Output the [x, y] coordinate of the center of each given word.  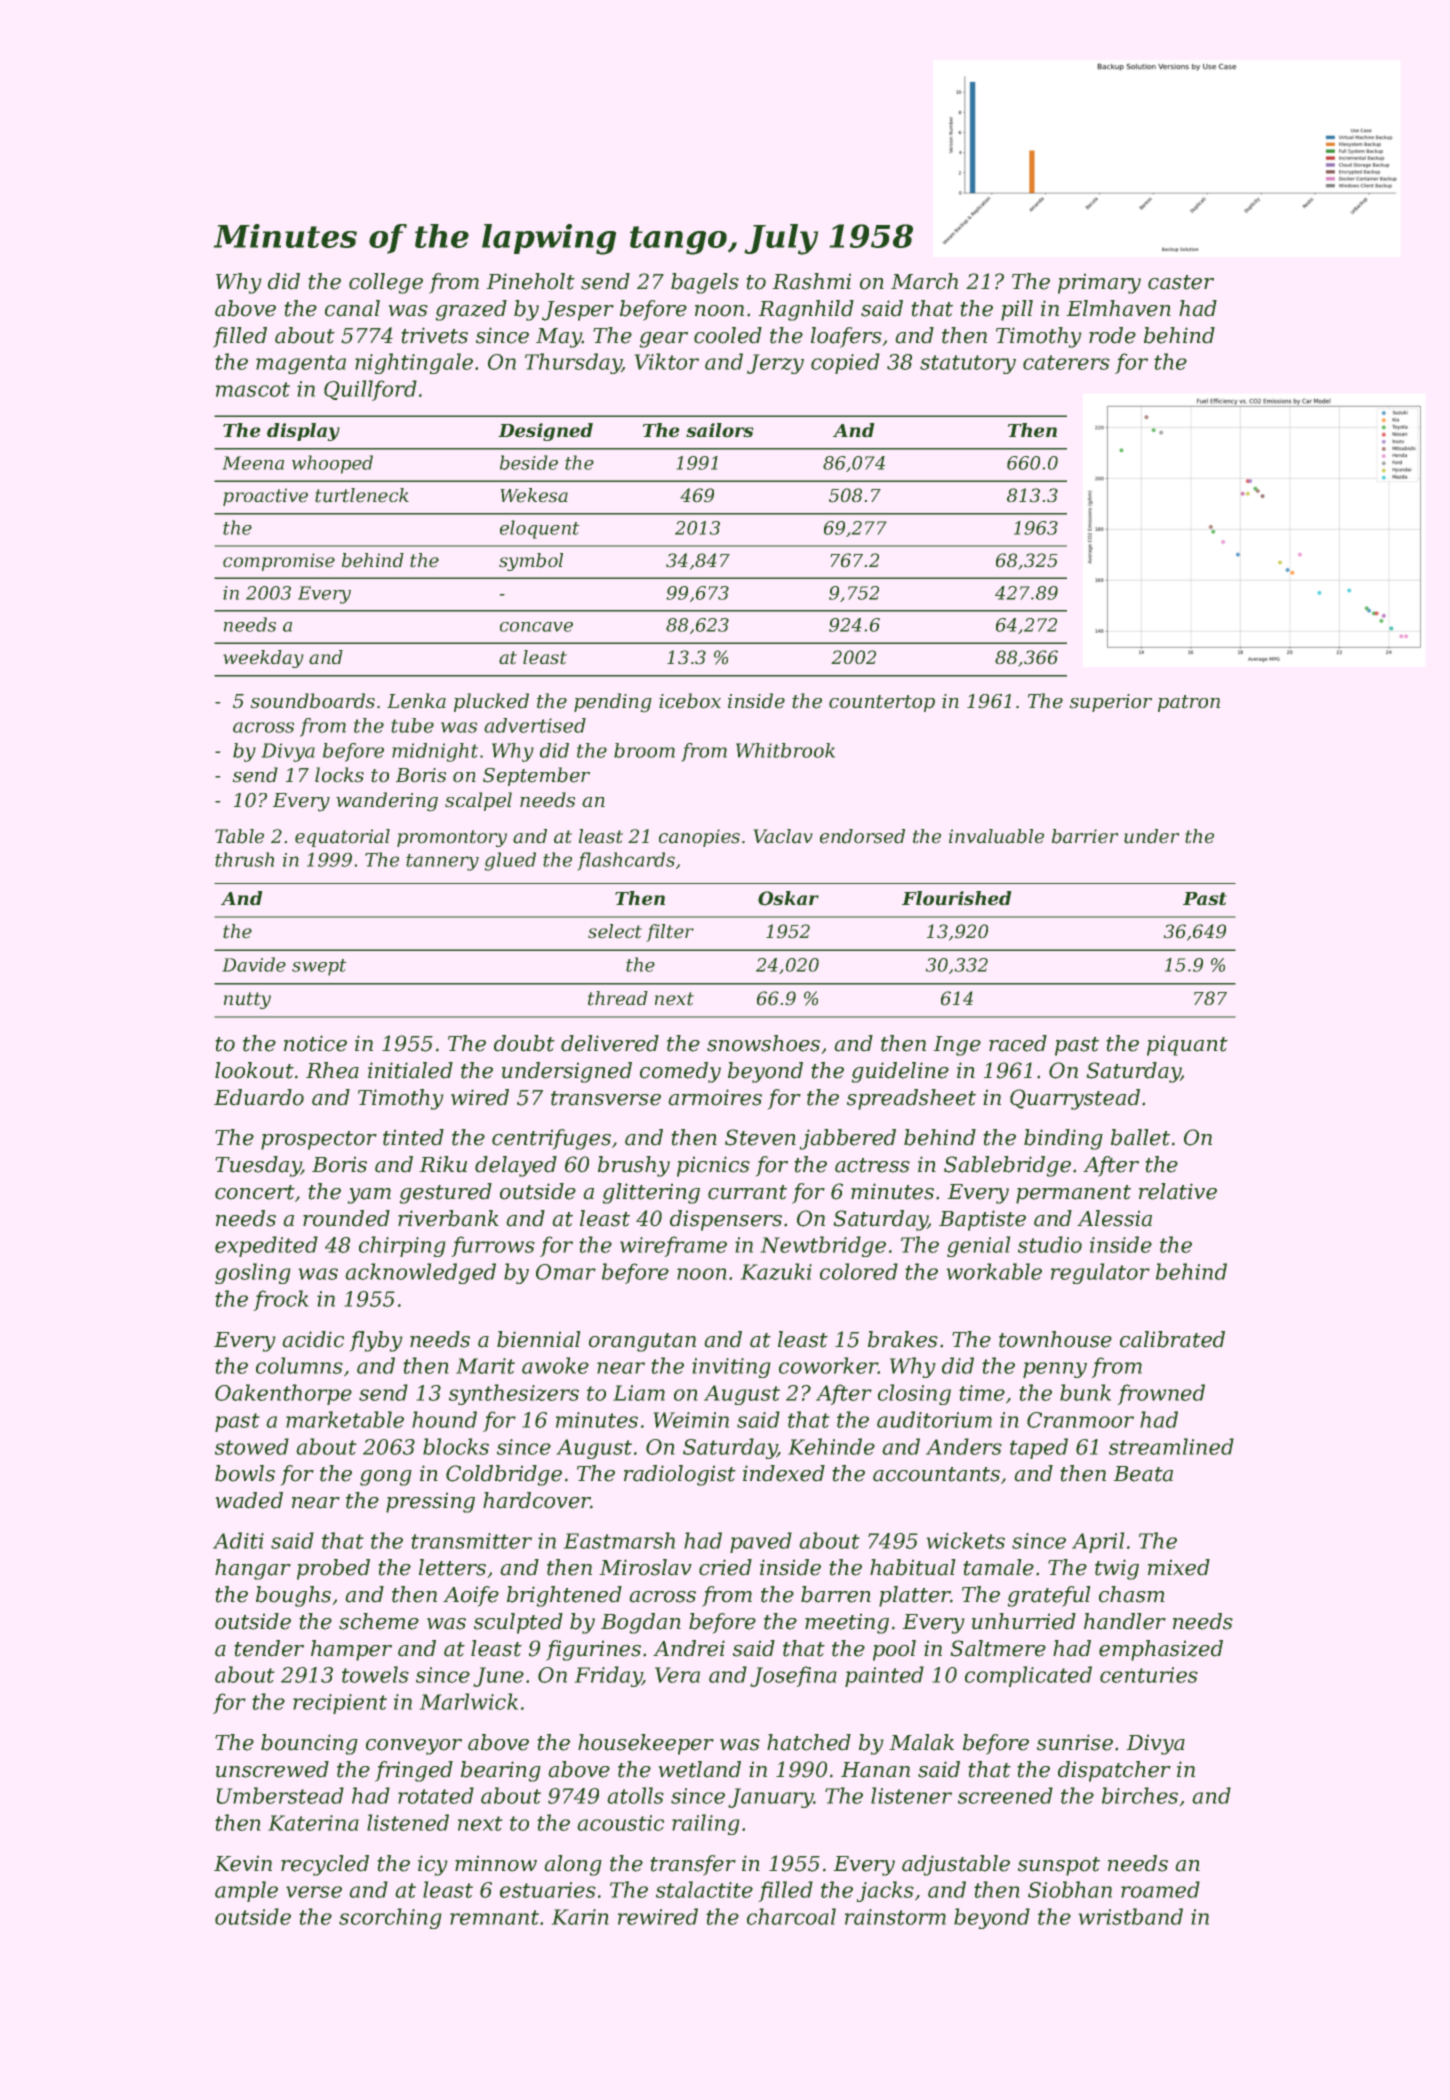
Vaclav [783, 836]
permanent [1073, 1194]
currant [747, 1192]
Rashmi [811, 281]
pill [1017, 310]
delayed [516, 1166]
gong [386, 1478]
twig [1117, 1569]
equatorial [342, 838]
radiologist [680, 1475]
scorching [390, 1918]
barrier [1085, 836]
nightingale [414, 363]
